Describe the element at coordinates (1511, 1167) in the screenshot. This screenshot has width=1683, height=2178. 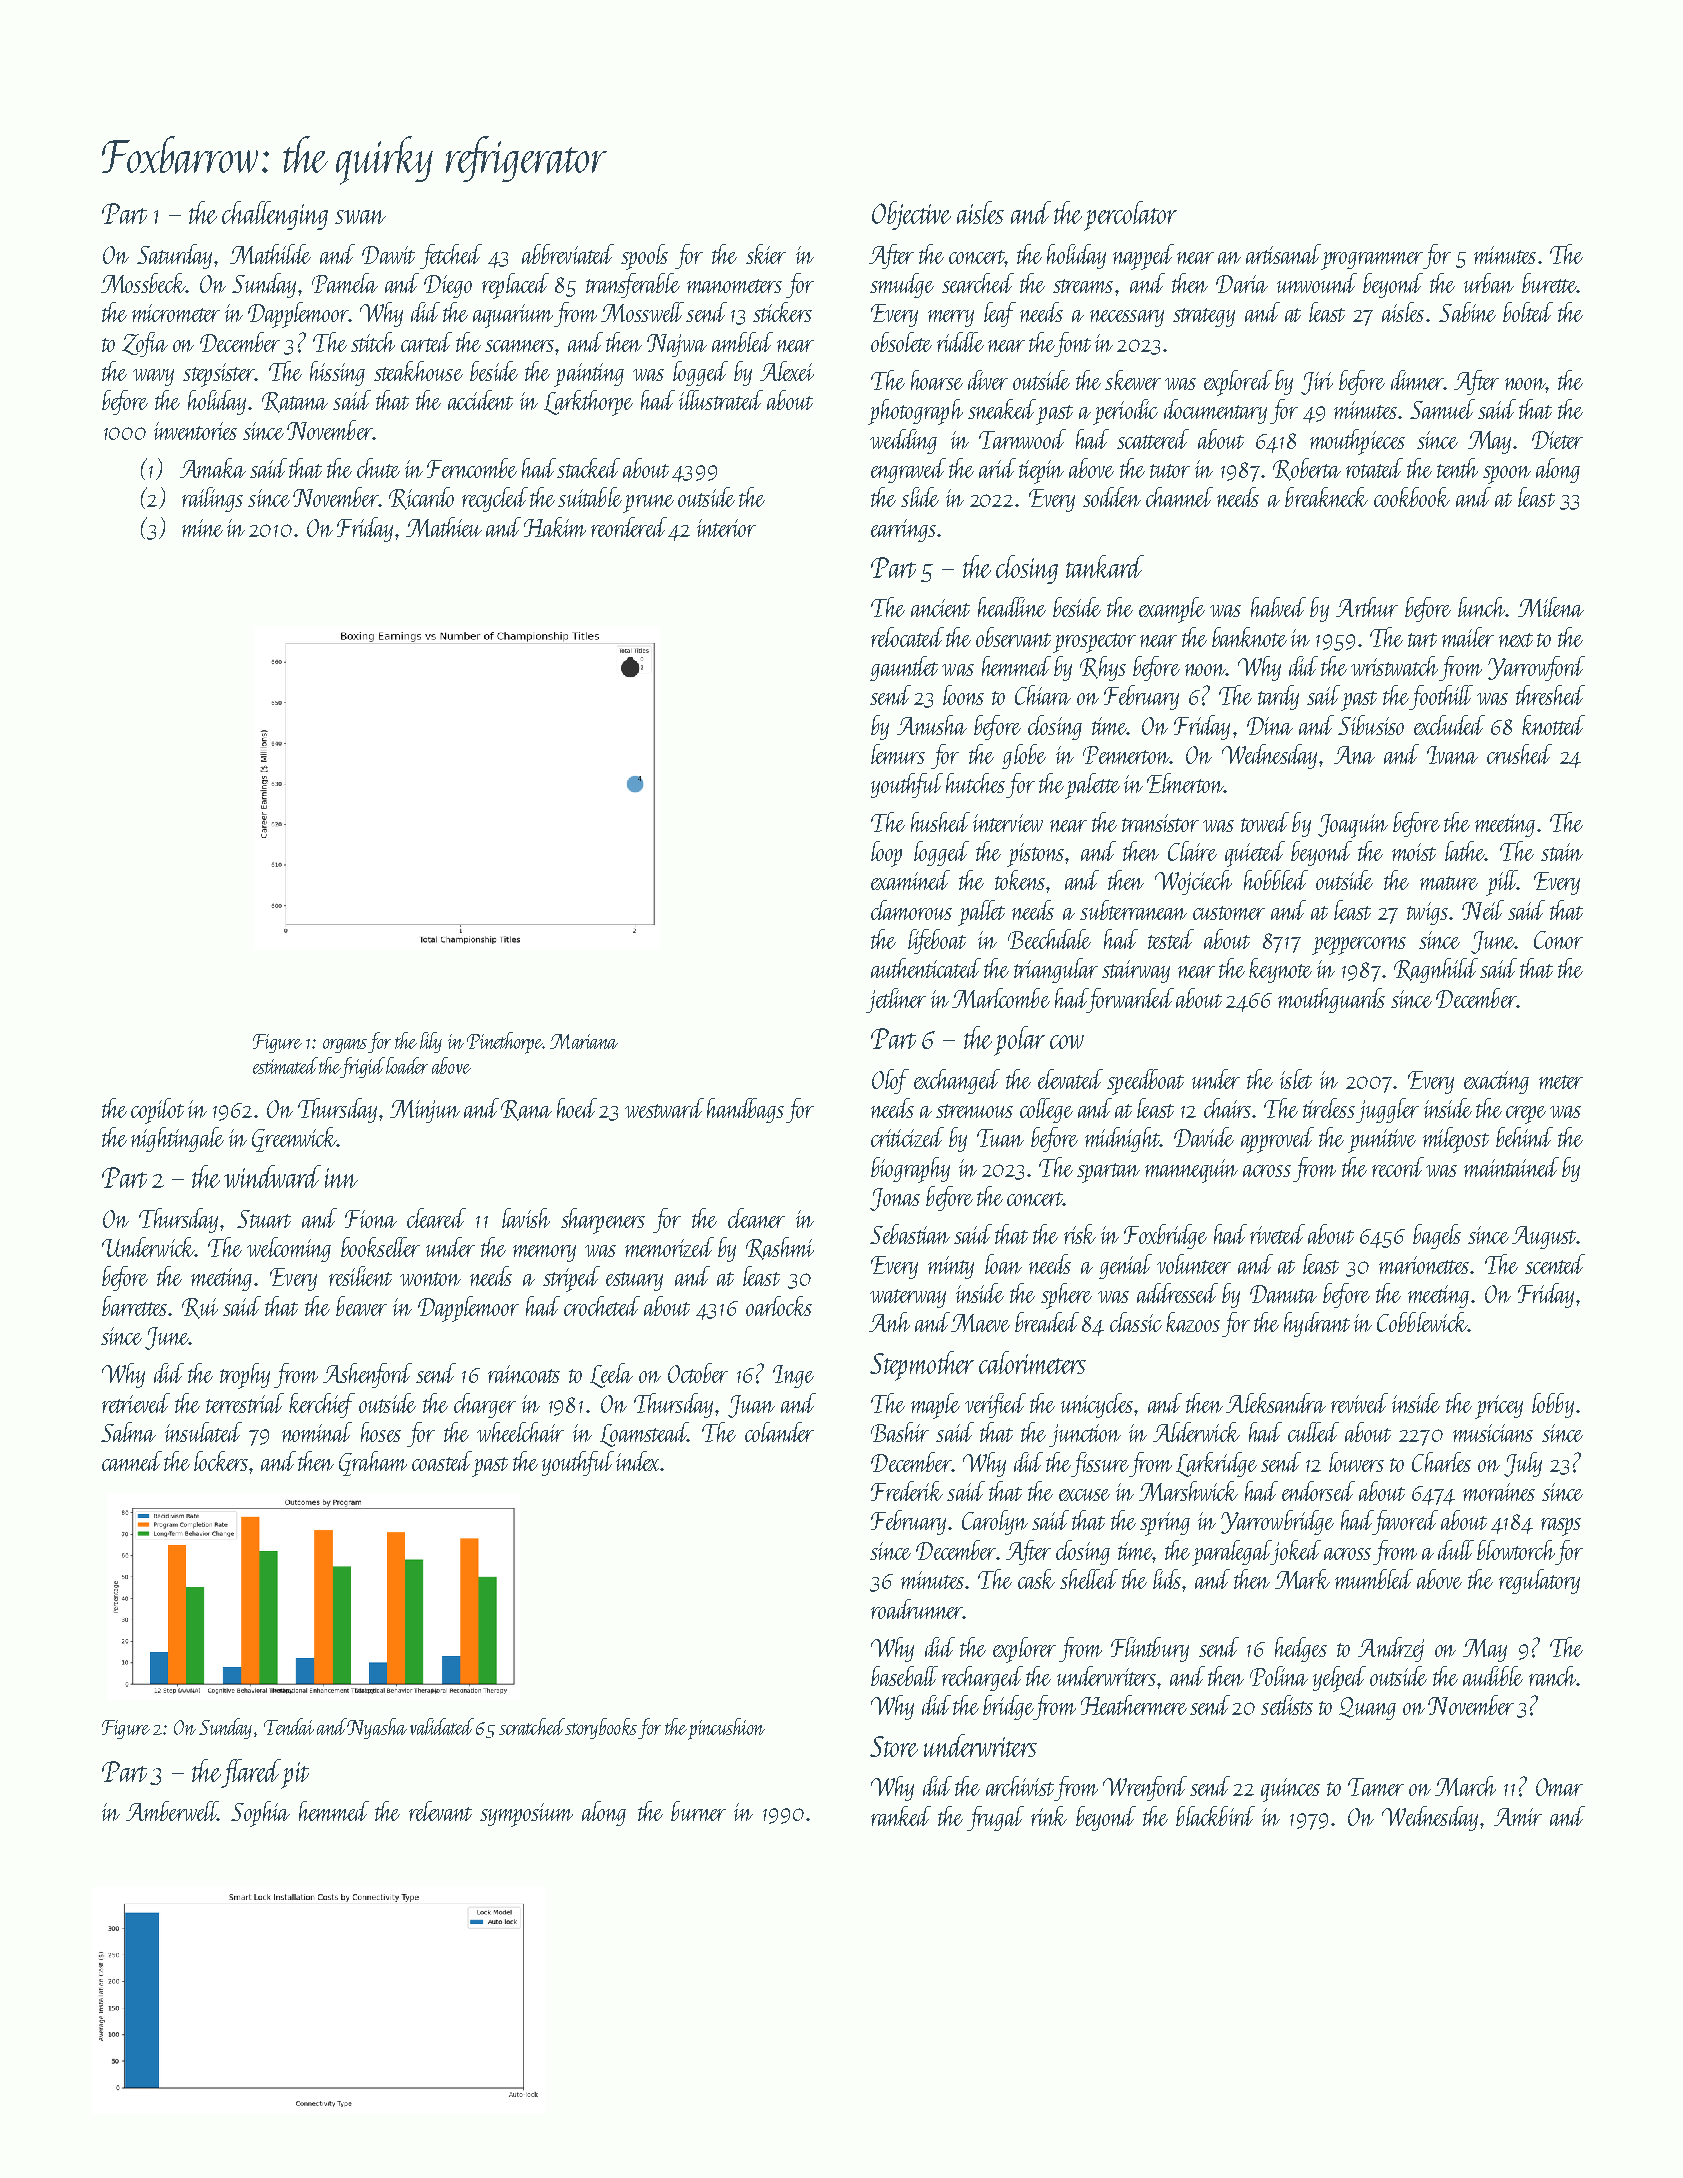
I see `maintained` at that location.
